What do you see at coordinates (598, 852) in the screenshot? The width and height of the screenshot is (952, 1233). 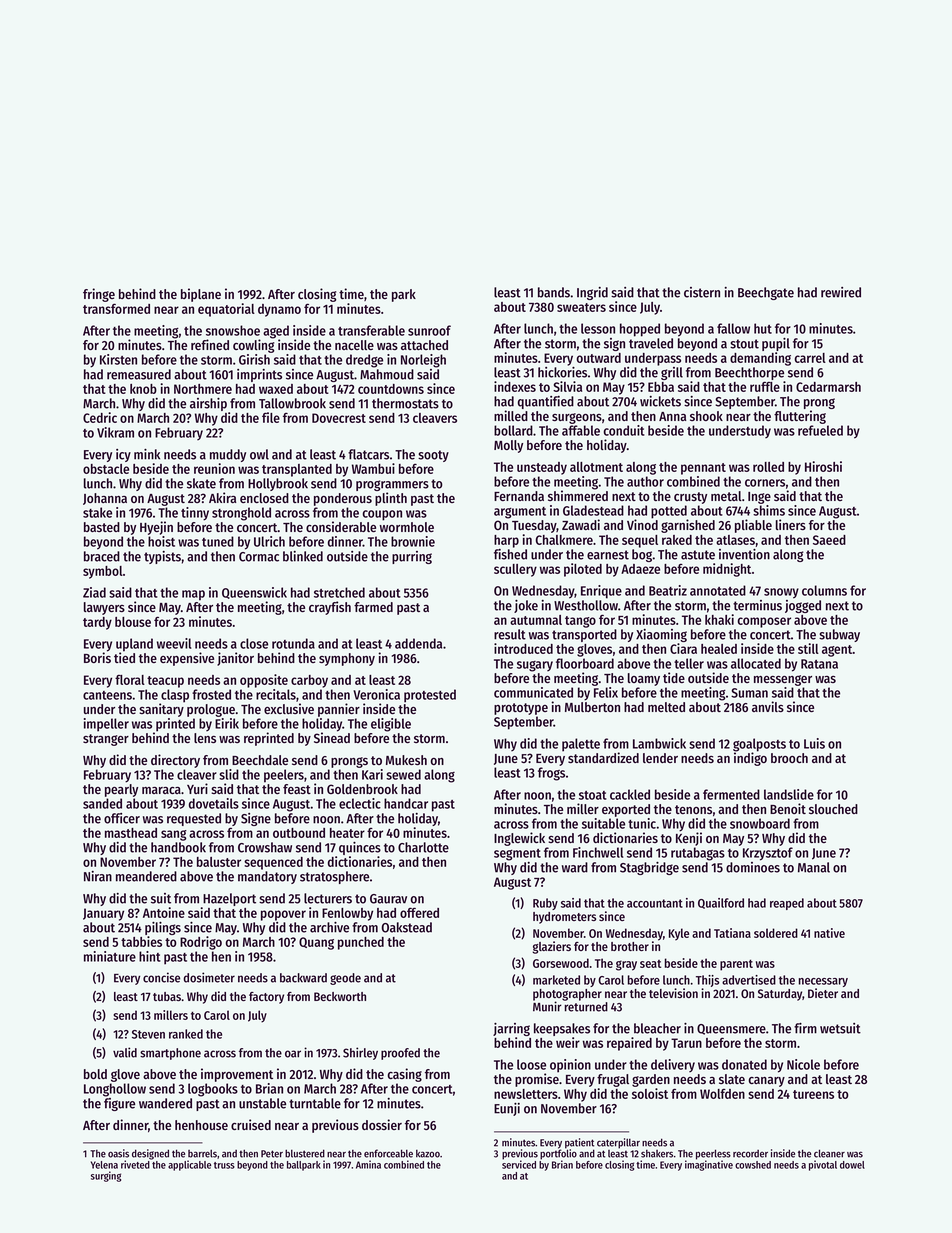 I see `Finchwell` at bounding box center [598, 852].
